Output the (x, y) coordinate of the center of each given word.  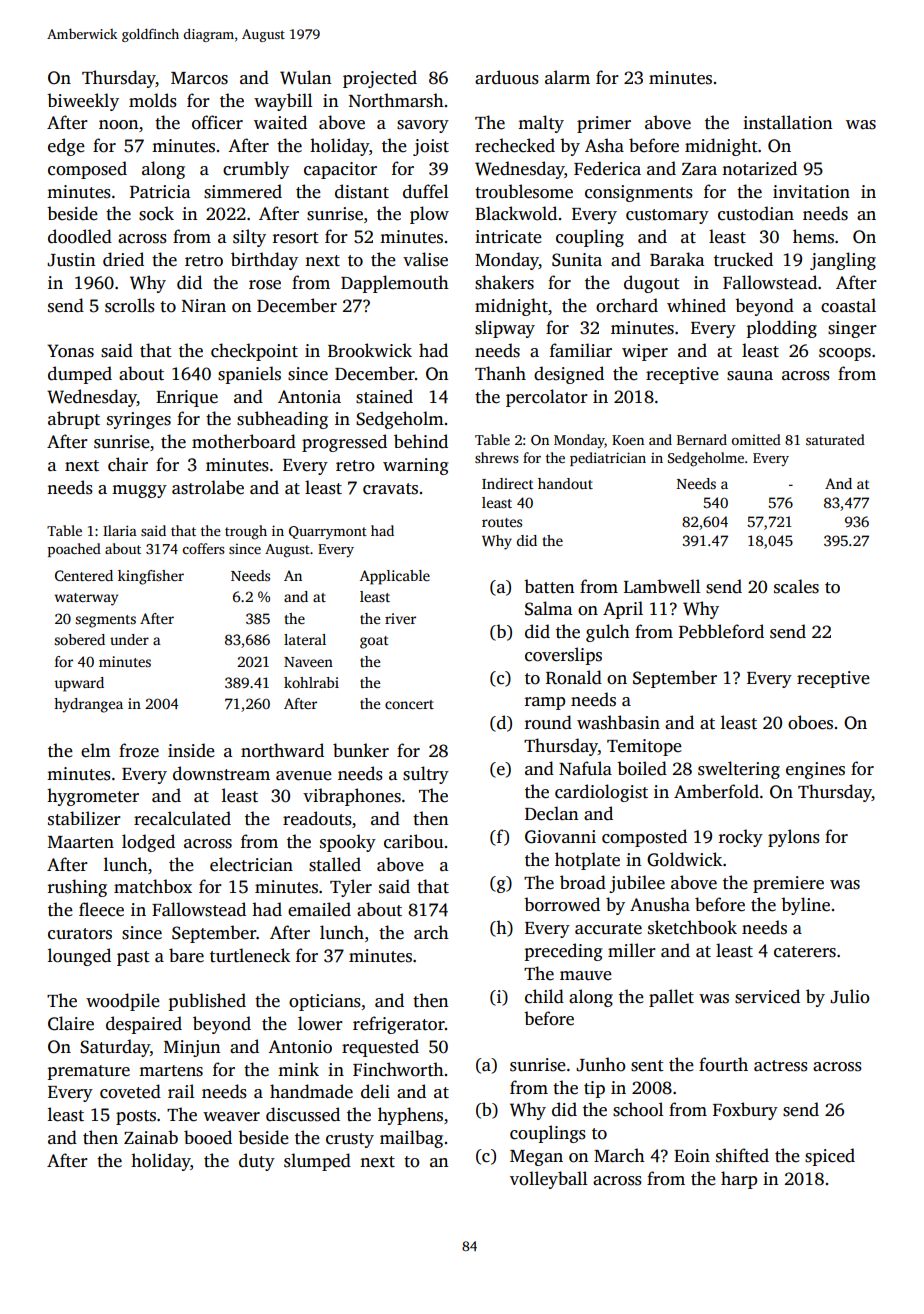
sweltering (739, 770)
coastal (848, 305)
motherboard (244, 441)
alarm (567, 77)
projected (380, 79)
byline (805, 906)
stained (384, 396)
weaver (231, 1117)
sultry (426, 775)
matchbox (153, 886)
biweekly (83, 102)
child (544, 996)
